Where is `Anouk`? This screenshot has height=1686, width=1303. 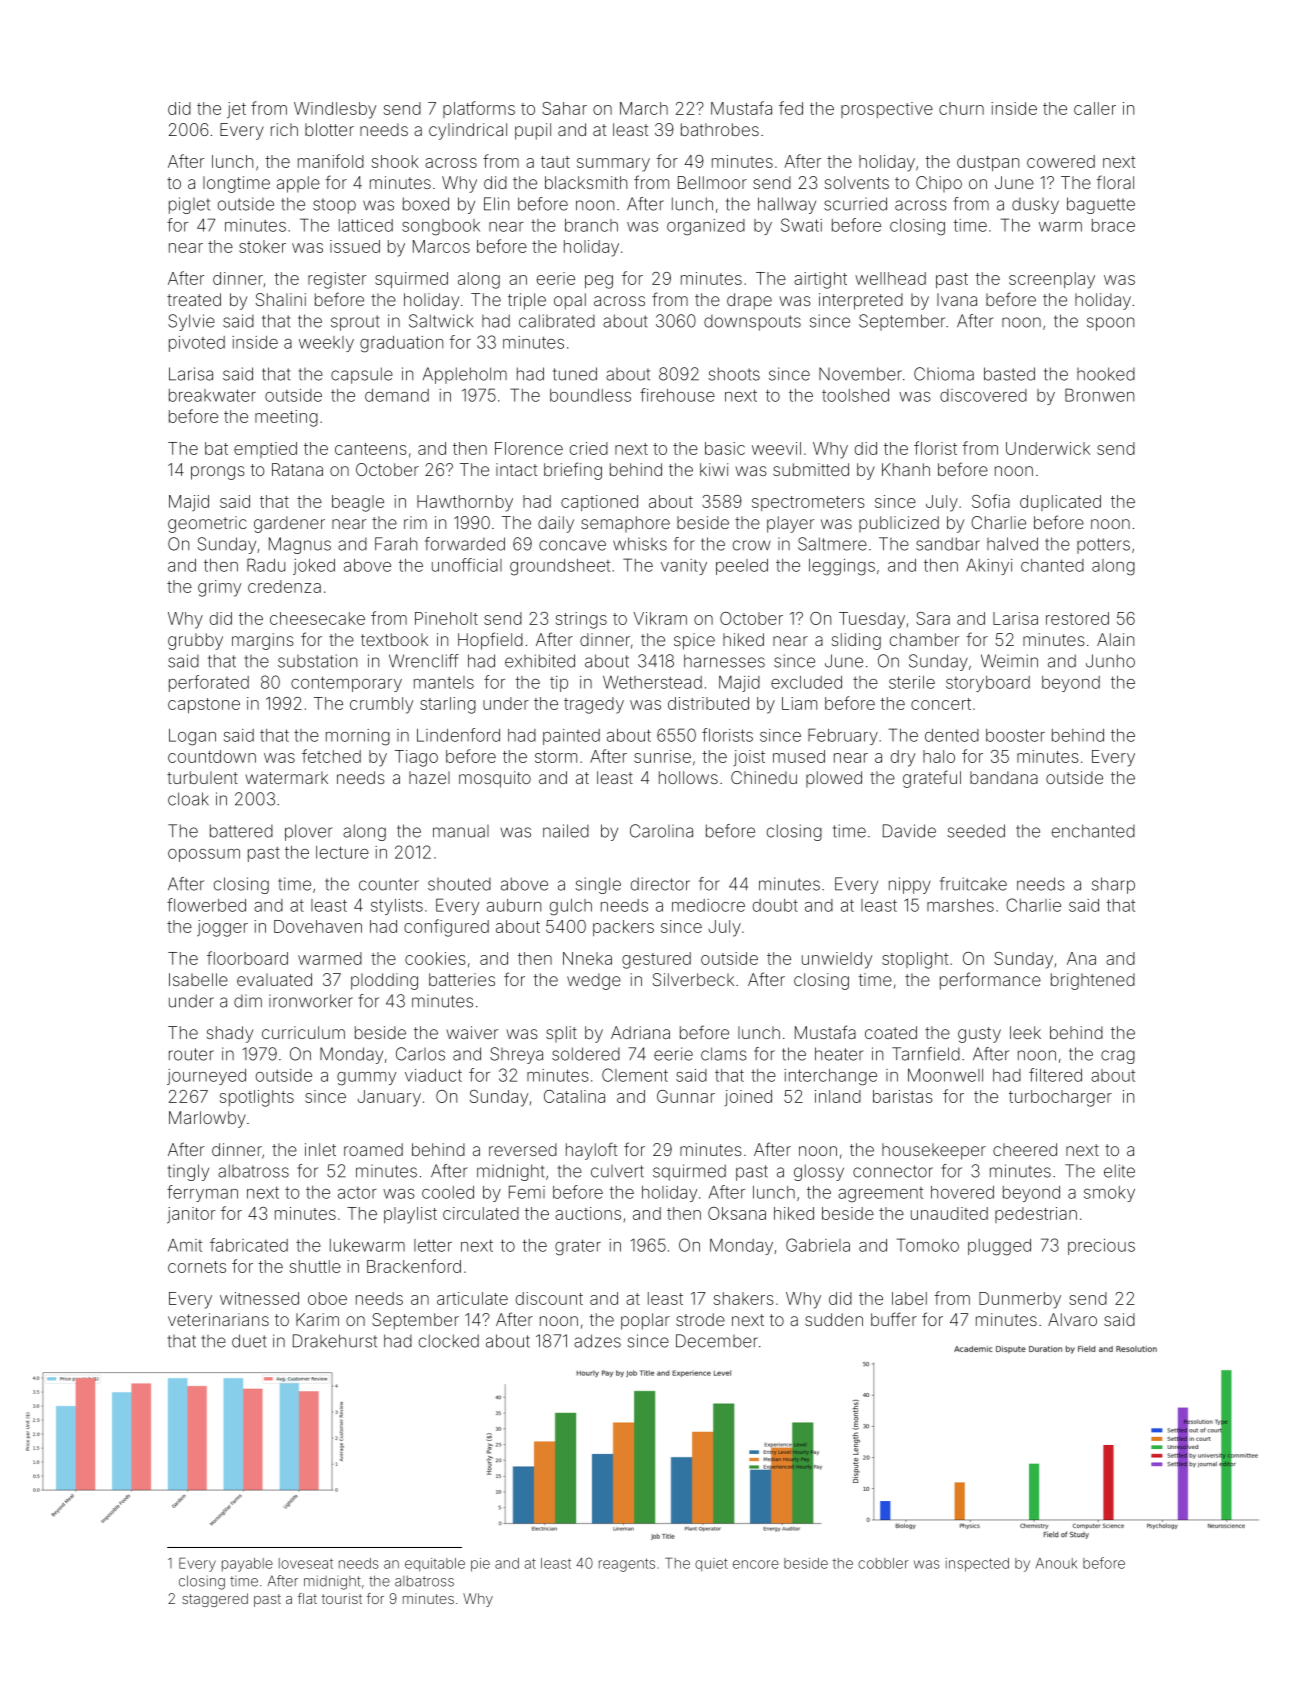 Anouk is located at coordinates (1056, 1563).
